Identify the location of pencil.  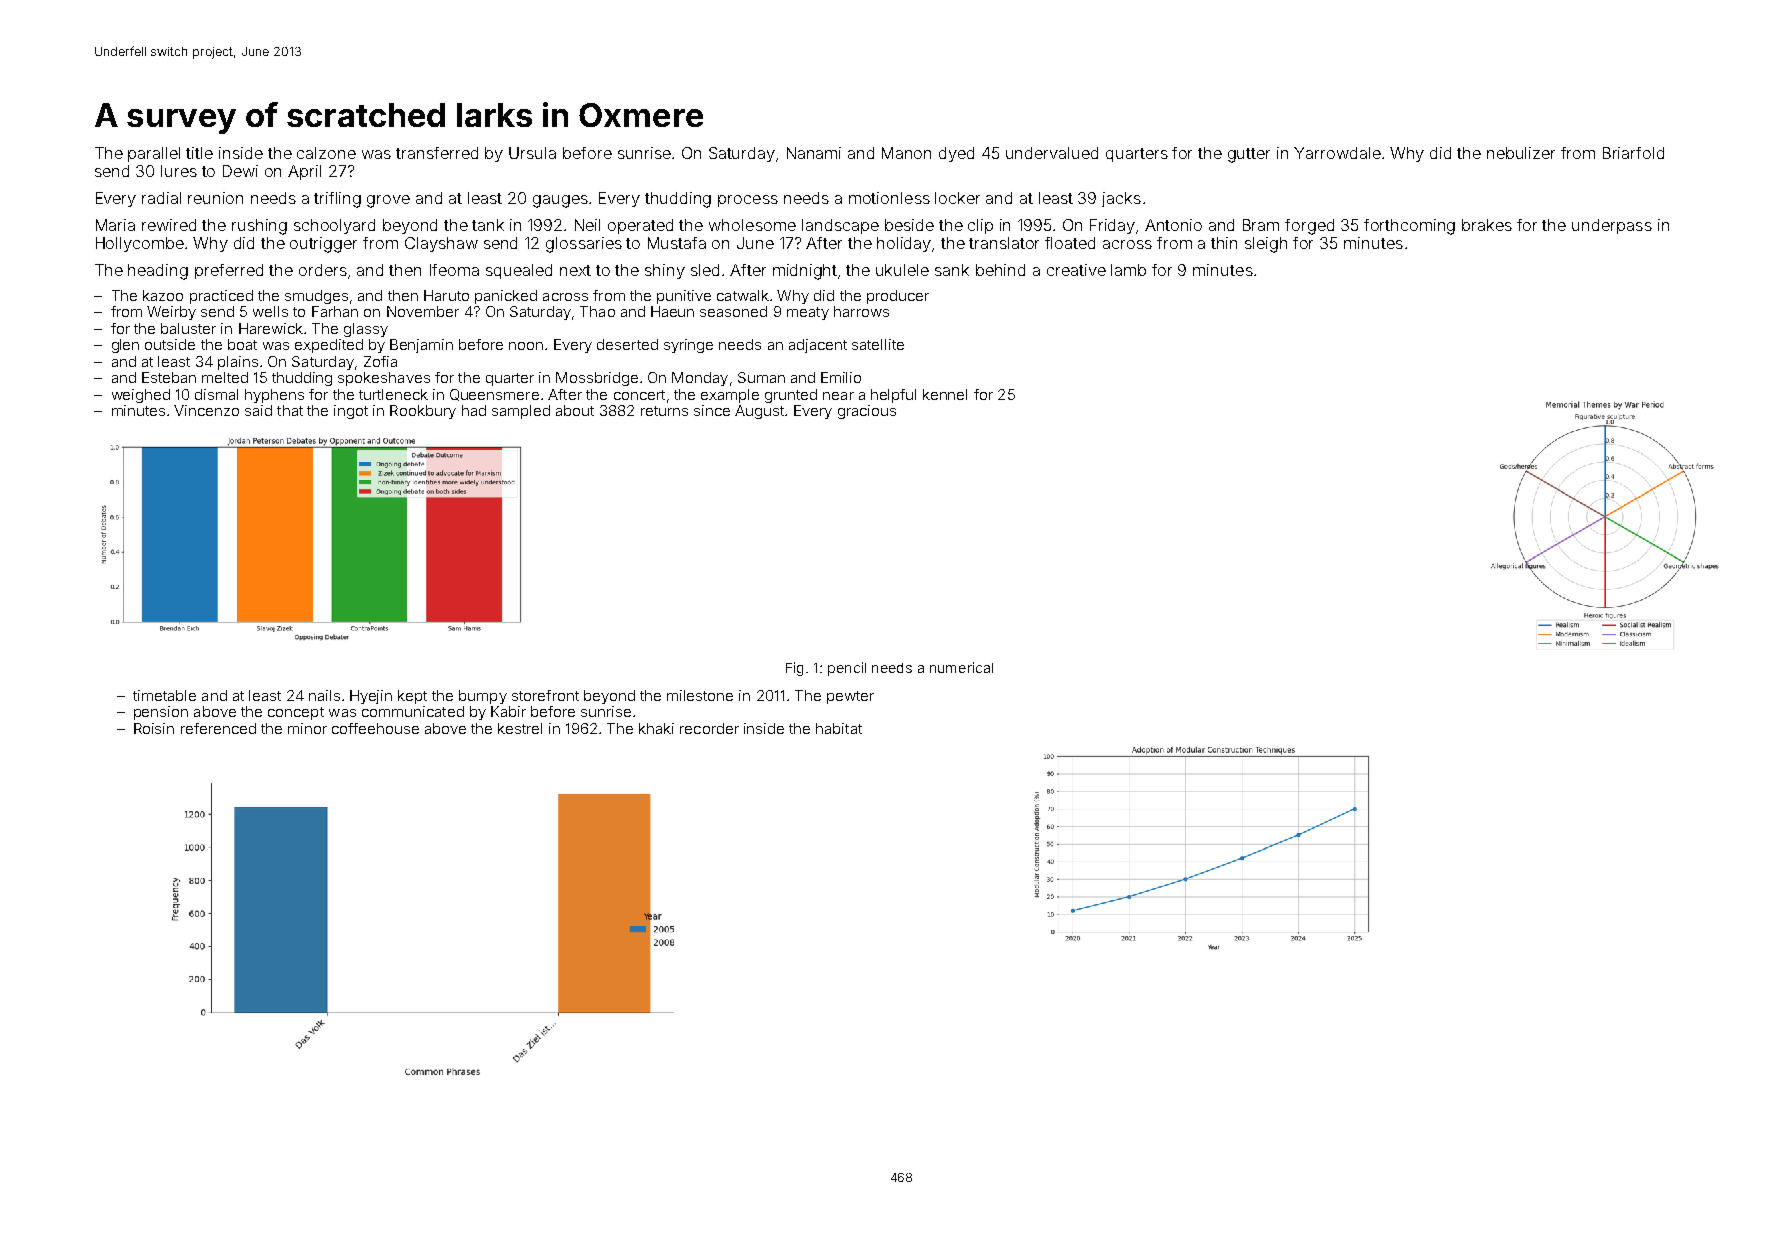
(847, 669).
